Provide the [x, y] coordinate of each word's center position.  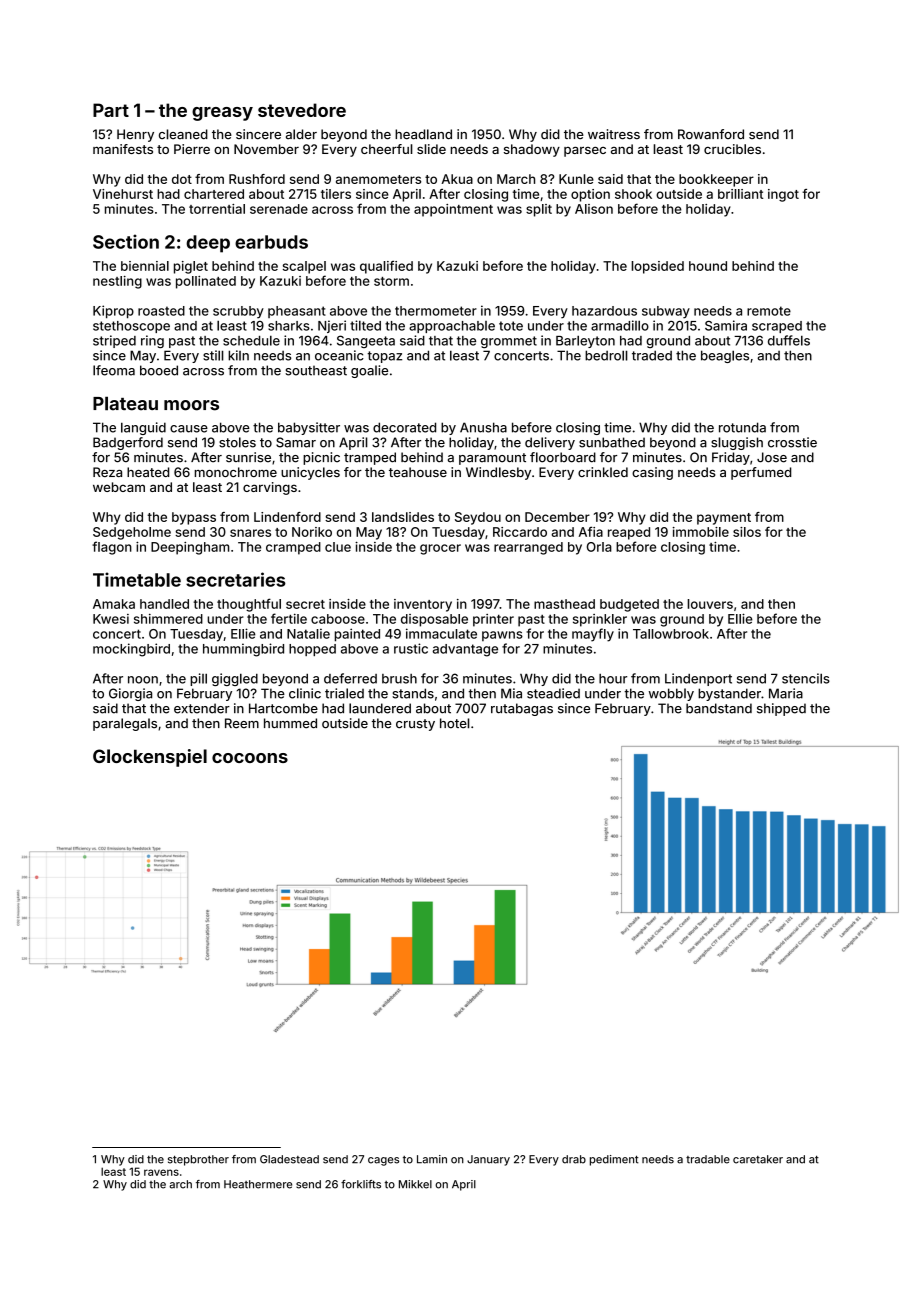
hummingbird [243, 650]
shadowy [532, 150]
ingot [783, 195]
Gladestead [289, 1159]
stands [413, 693]
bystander [729, 694]
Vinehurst [123, 194]
